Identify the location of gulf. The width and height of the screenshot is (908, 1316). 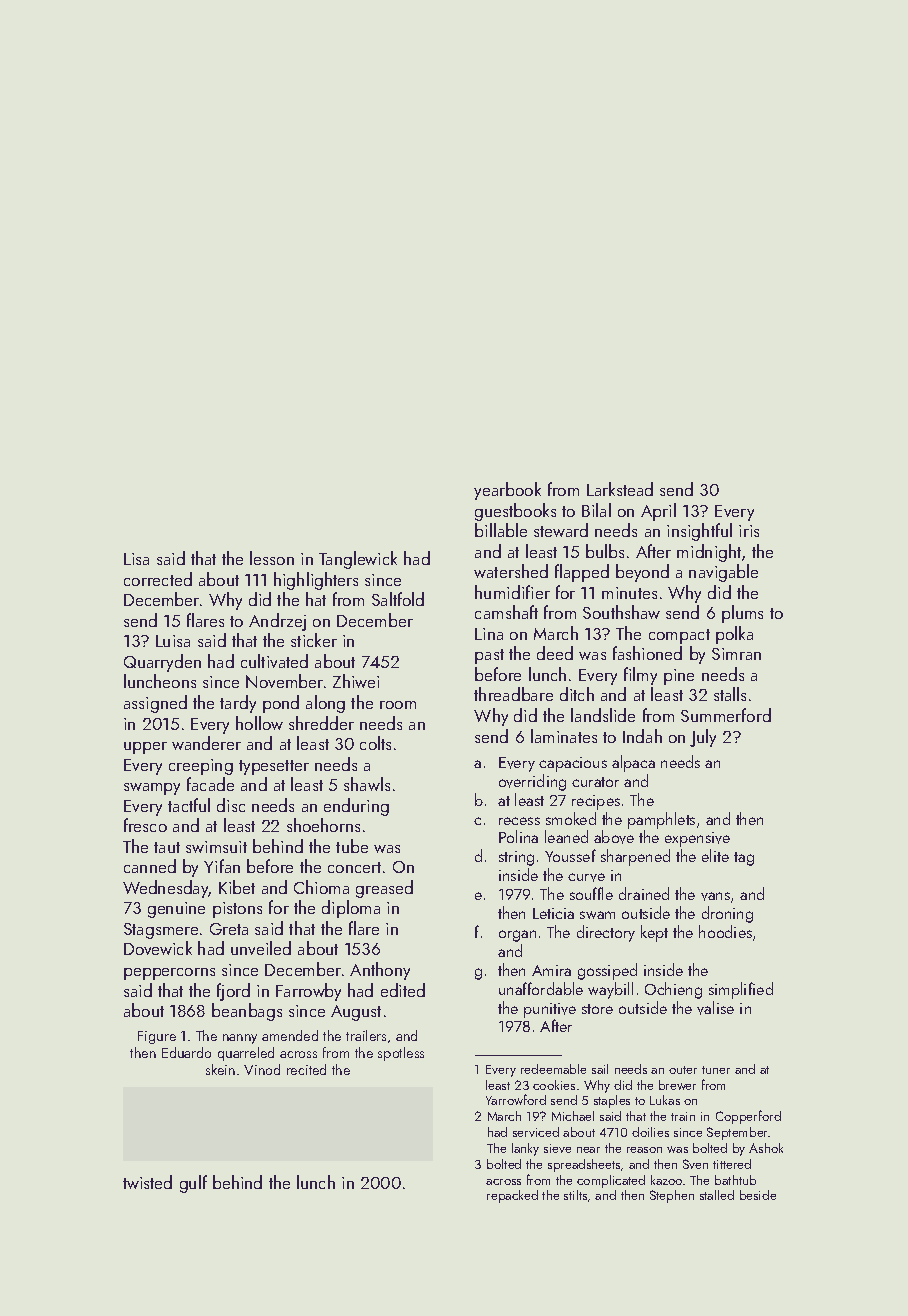
(193, 1184).
